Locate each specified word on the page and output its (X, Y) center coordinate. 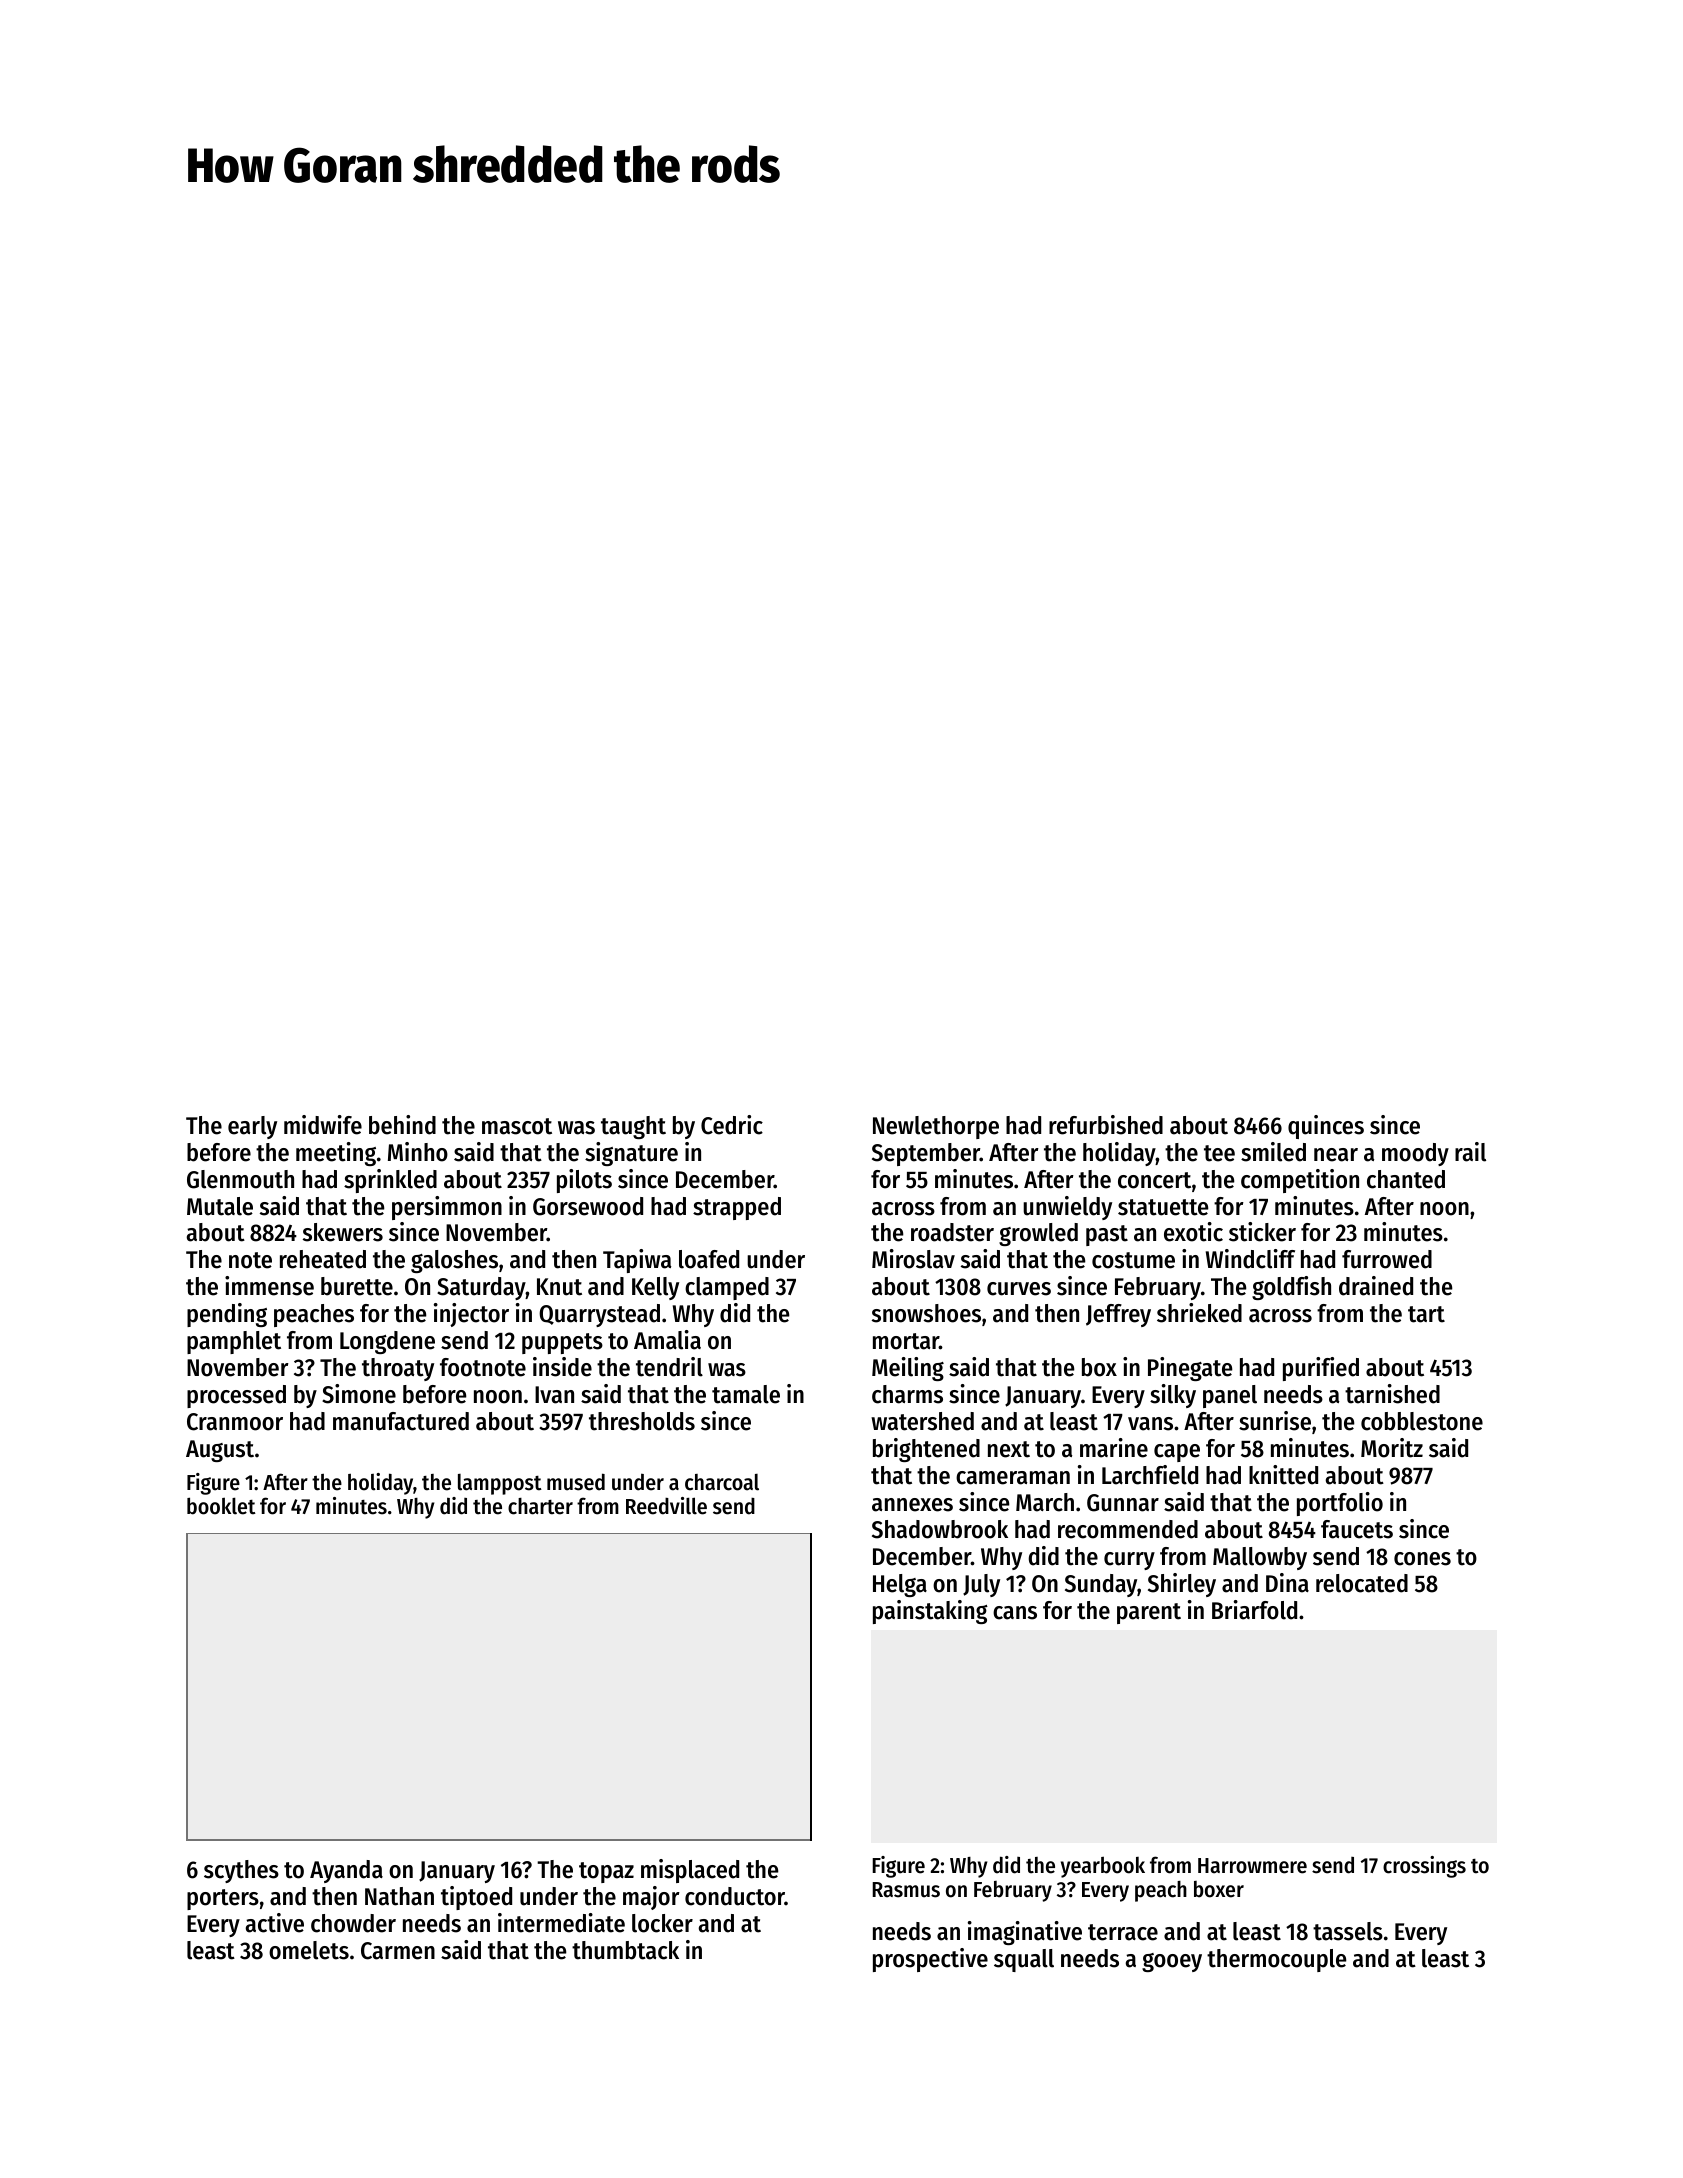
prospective (930, 1960)
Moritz (1392, 1448)
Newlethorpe (936, 1127)
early (252, 1127)
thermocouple (1277, 1960)
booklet (221, 1506)
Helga (900, 1585)
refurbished (1106, 1125)
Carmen (398, 1951)
